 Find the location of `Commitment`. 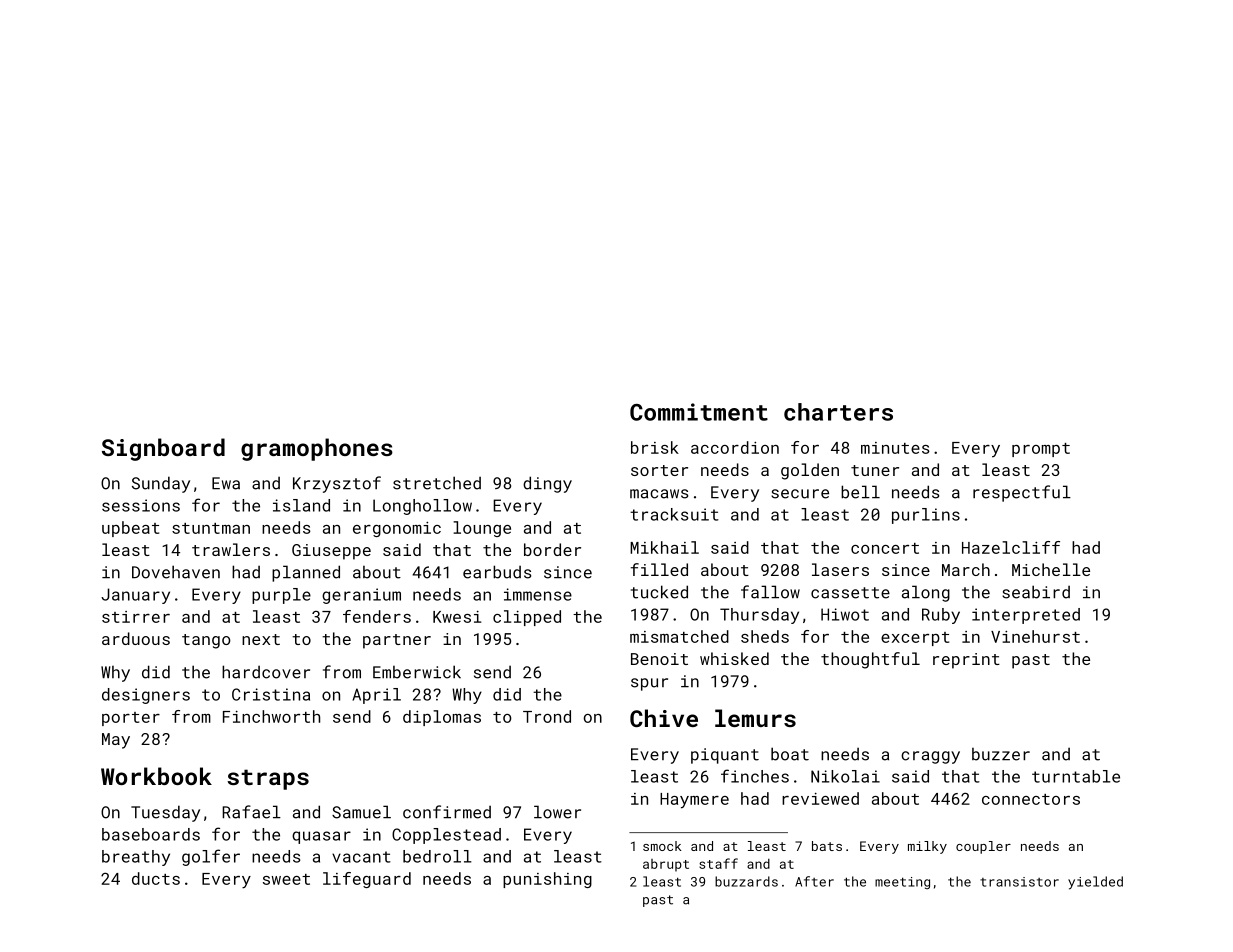

Commitment is located at coordinates (699, 412).
